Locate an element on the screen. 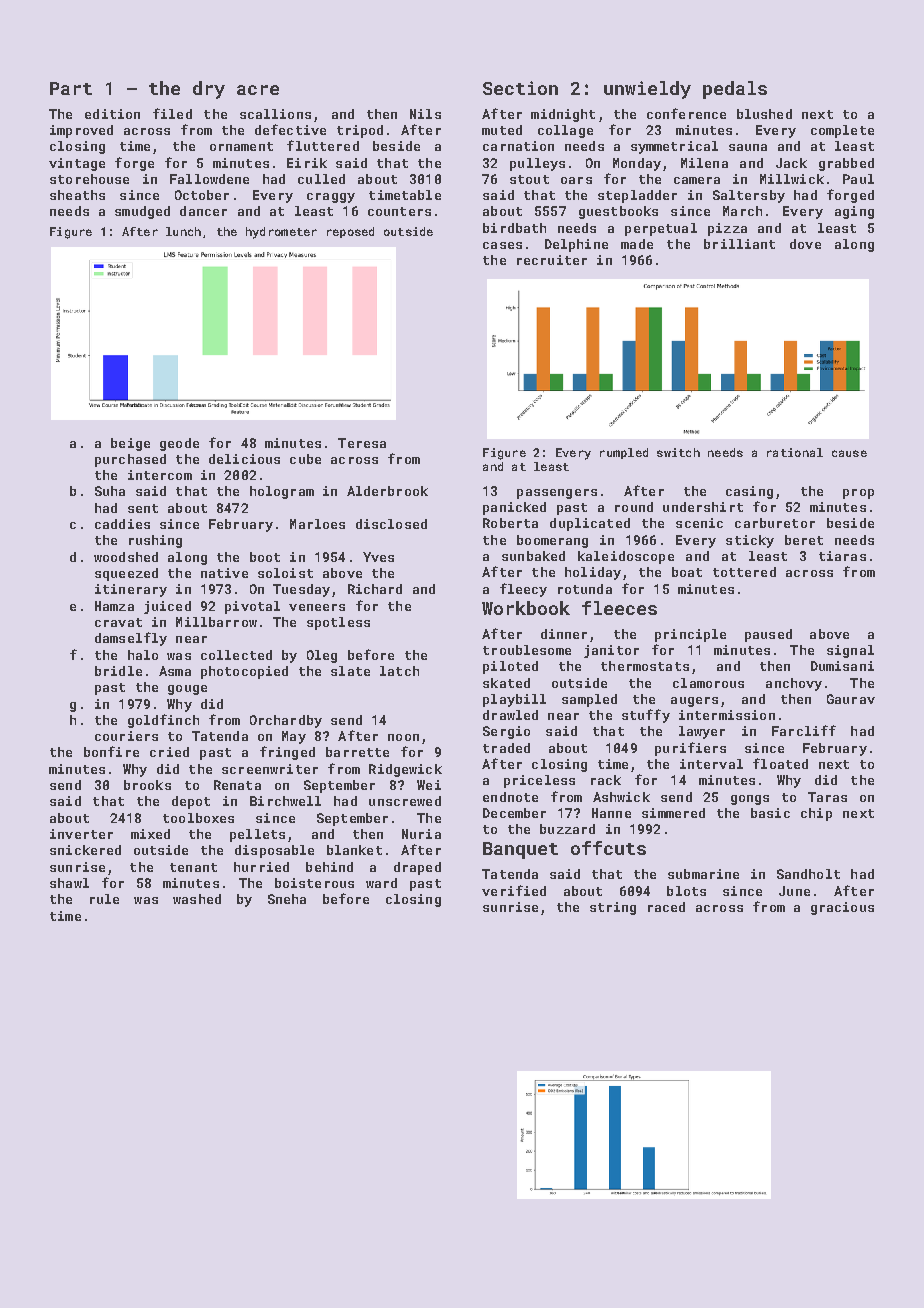  sunbaked is located at coordinates (533, 556).
